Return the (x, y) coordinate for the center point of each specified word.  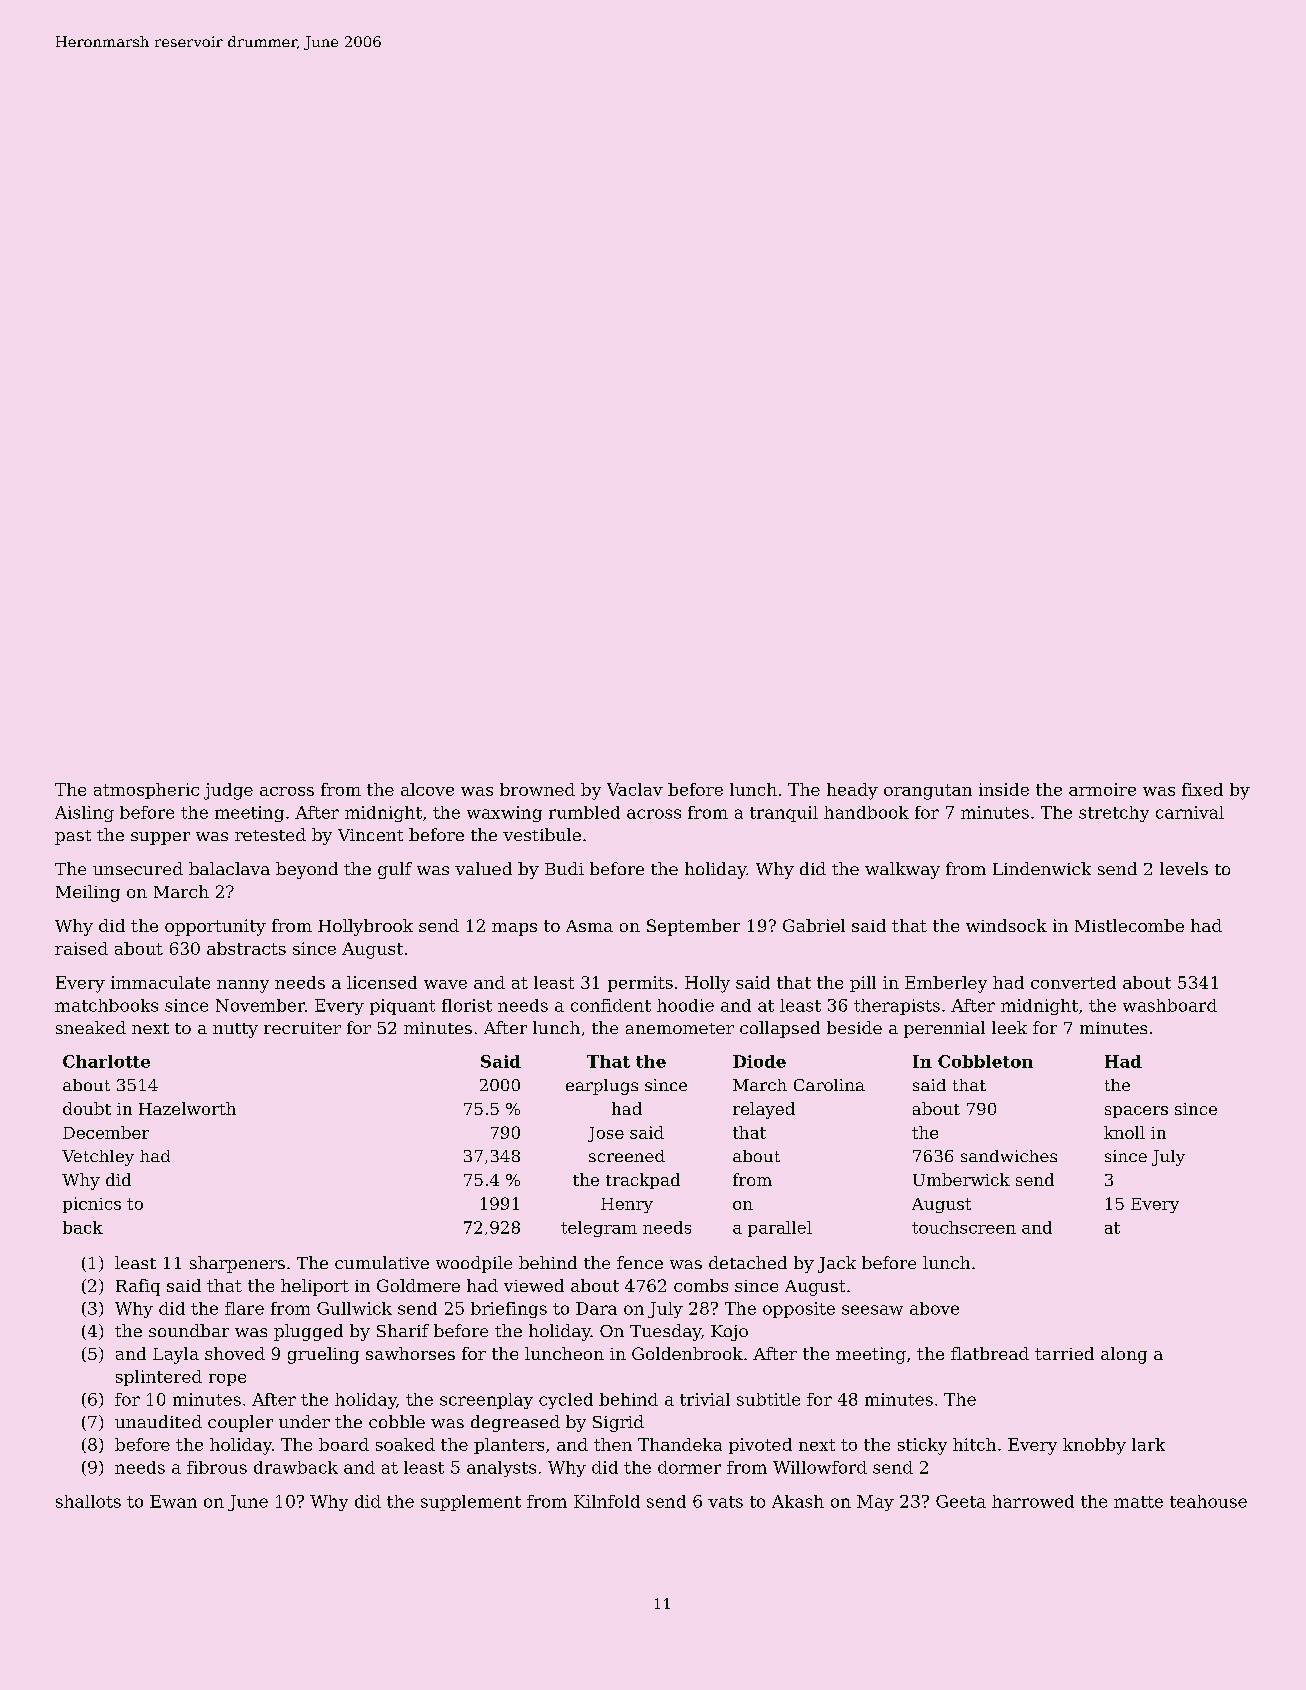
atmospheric (146, 791)
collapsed (780, 1029)
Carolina (829, 1085)
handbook (866, 812)
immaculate (160, 982)
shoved (235, 1353)
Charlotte (106, 1061)
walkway (902, 870)
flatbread (990, 1353)
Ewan (173, 1501)
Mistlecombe (1129, 925)
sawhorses (410, 1353)
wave (445, 984)
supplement (471, 1503)
